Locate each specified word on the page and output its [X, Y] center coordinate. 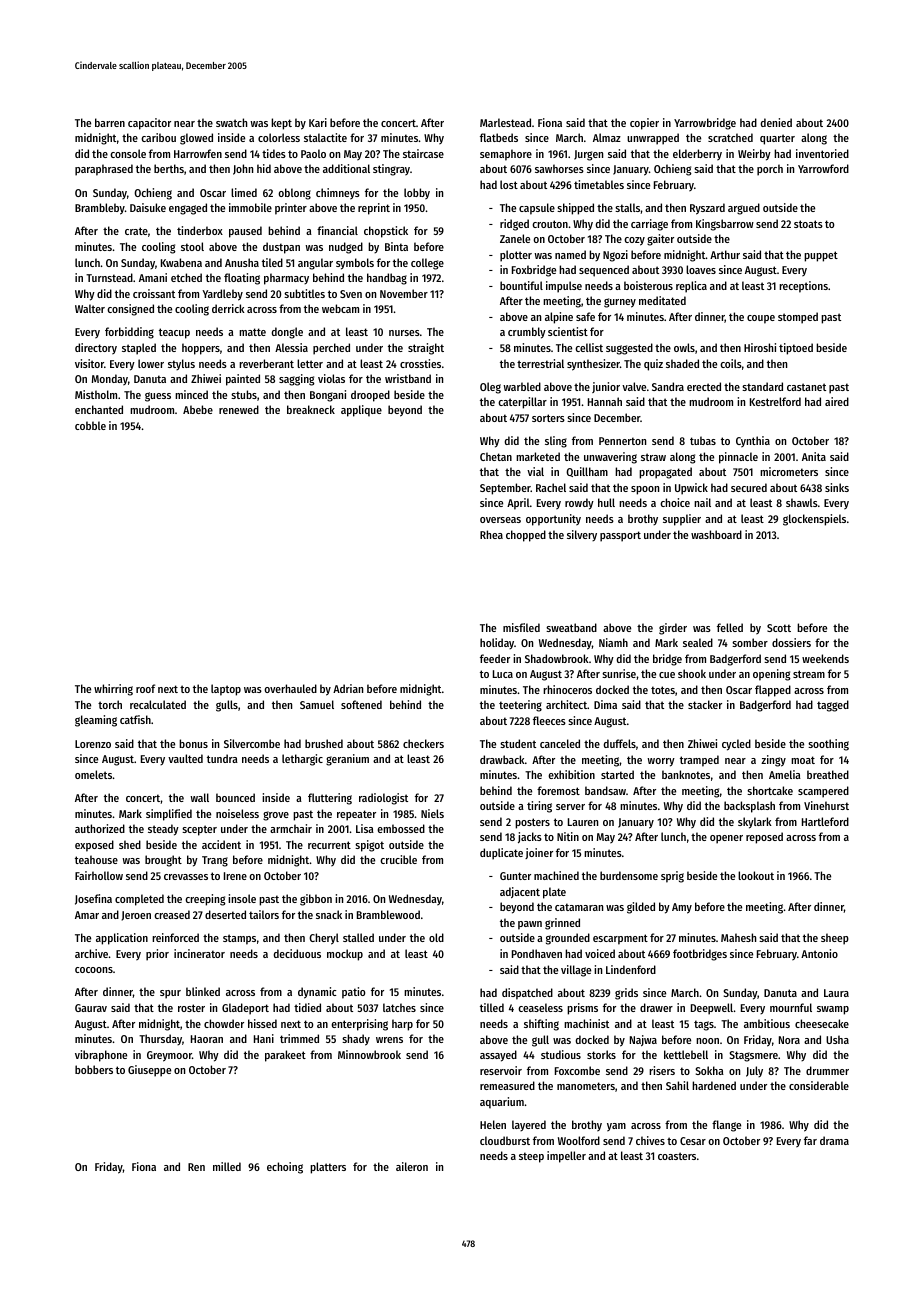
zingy [773, 761]
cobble [90, 425]
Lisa [365, 828]
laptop [226, 690]
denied [776, 122]
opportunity [553, 520]
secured [749, 487]
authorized [100, 828]
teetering [520, 706]
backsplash [749, 807]
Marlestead [505, 122]
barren [110, 122]
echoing [285, 1168]
